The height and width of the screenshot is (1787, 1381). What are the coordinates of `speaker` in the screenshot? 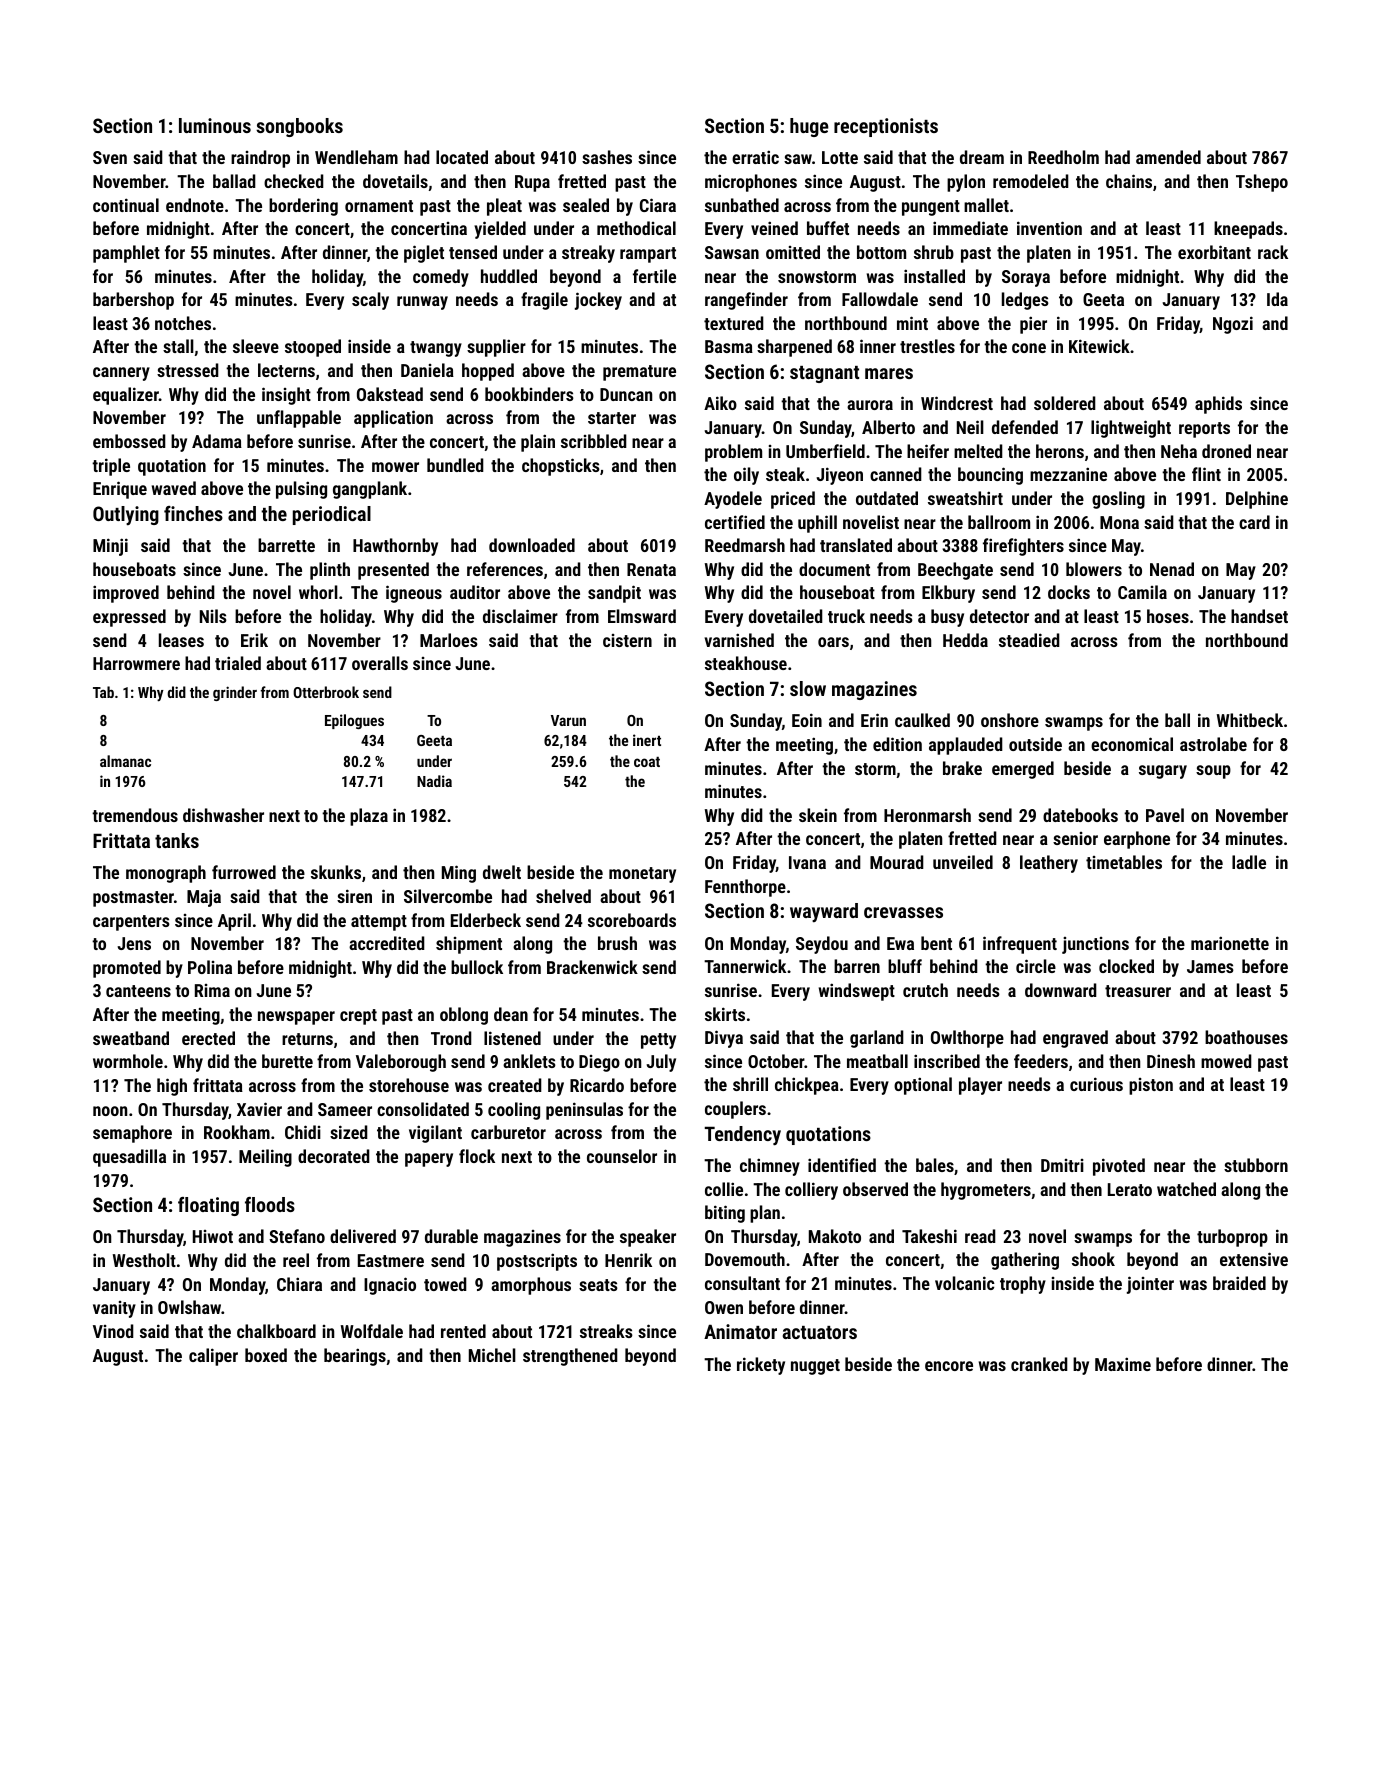 It's located at (648, 1238).
